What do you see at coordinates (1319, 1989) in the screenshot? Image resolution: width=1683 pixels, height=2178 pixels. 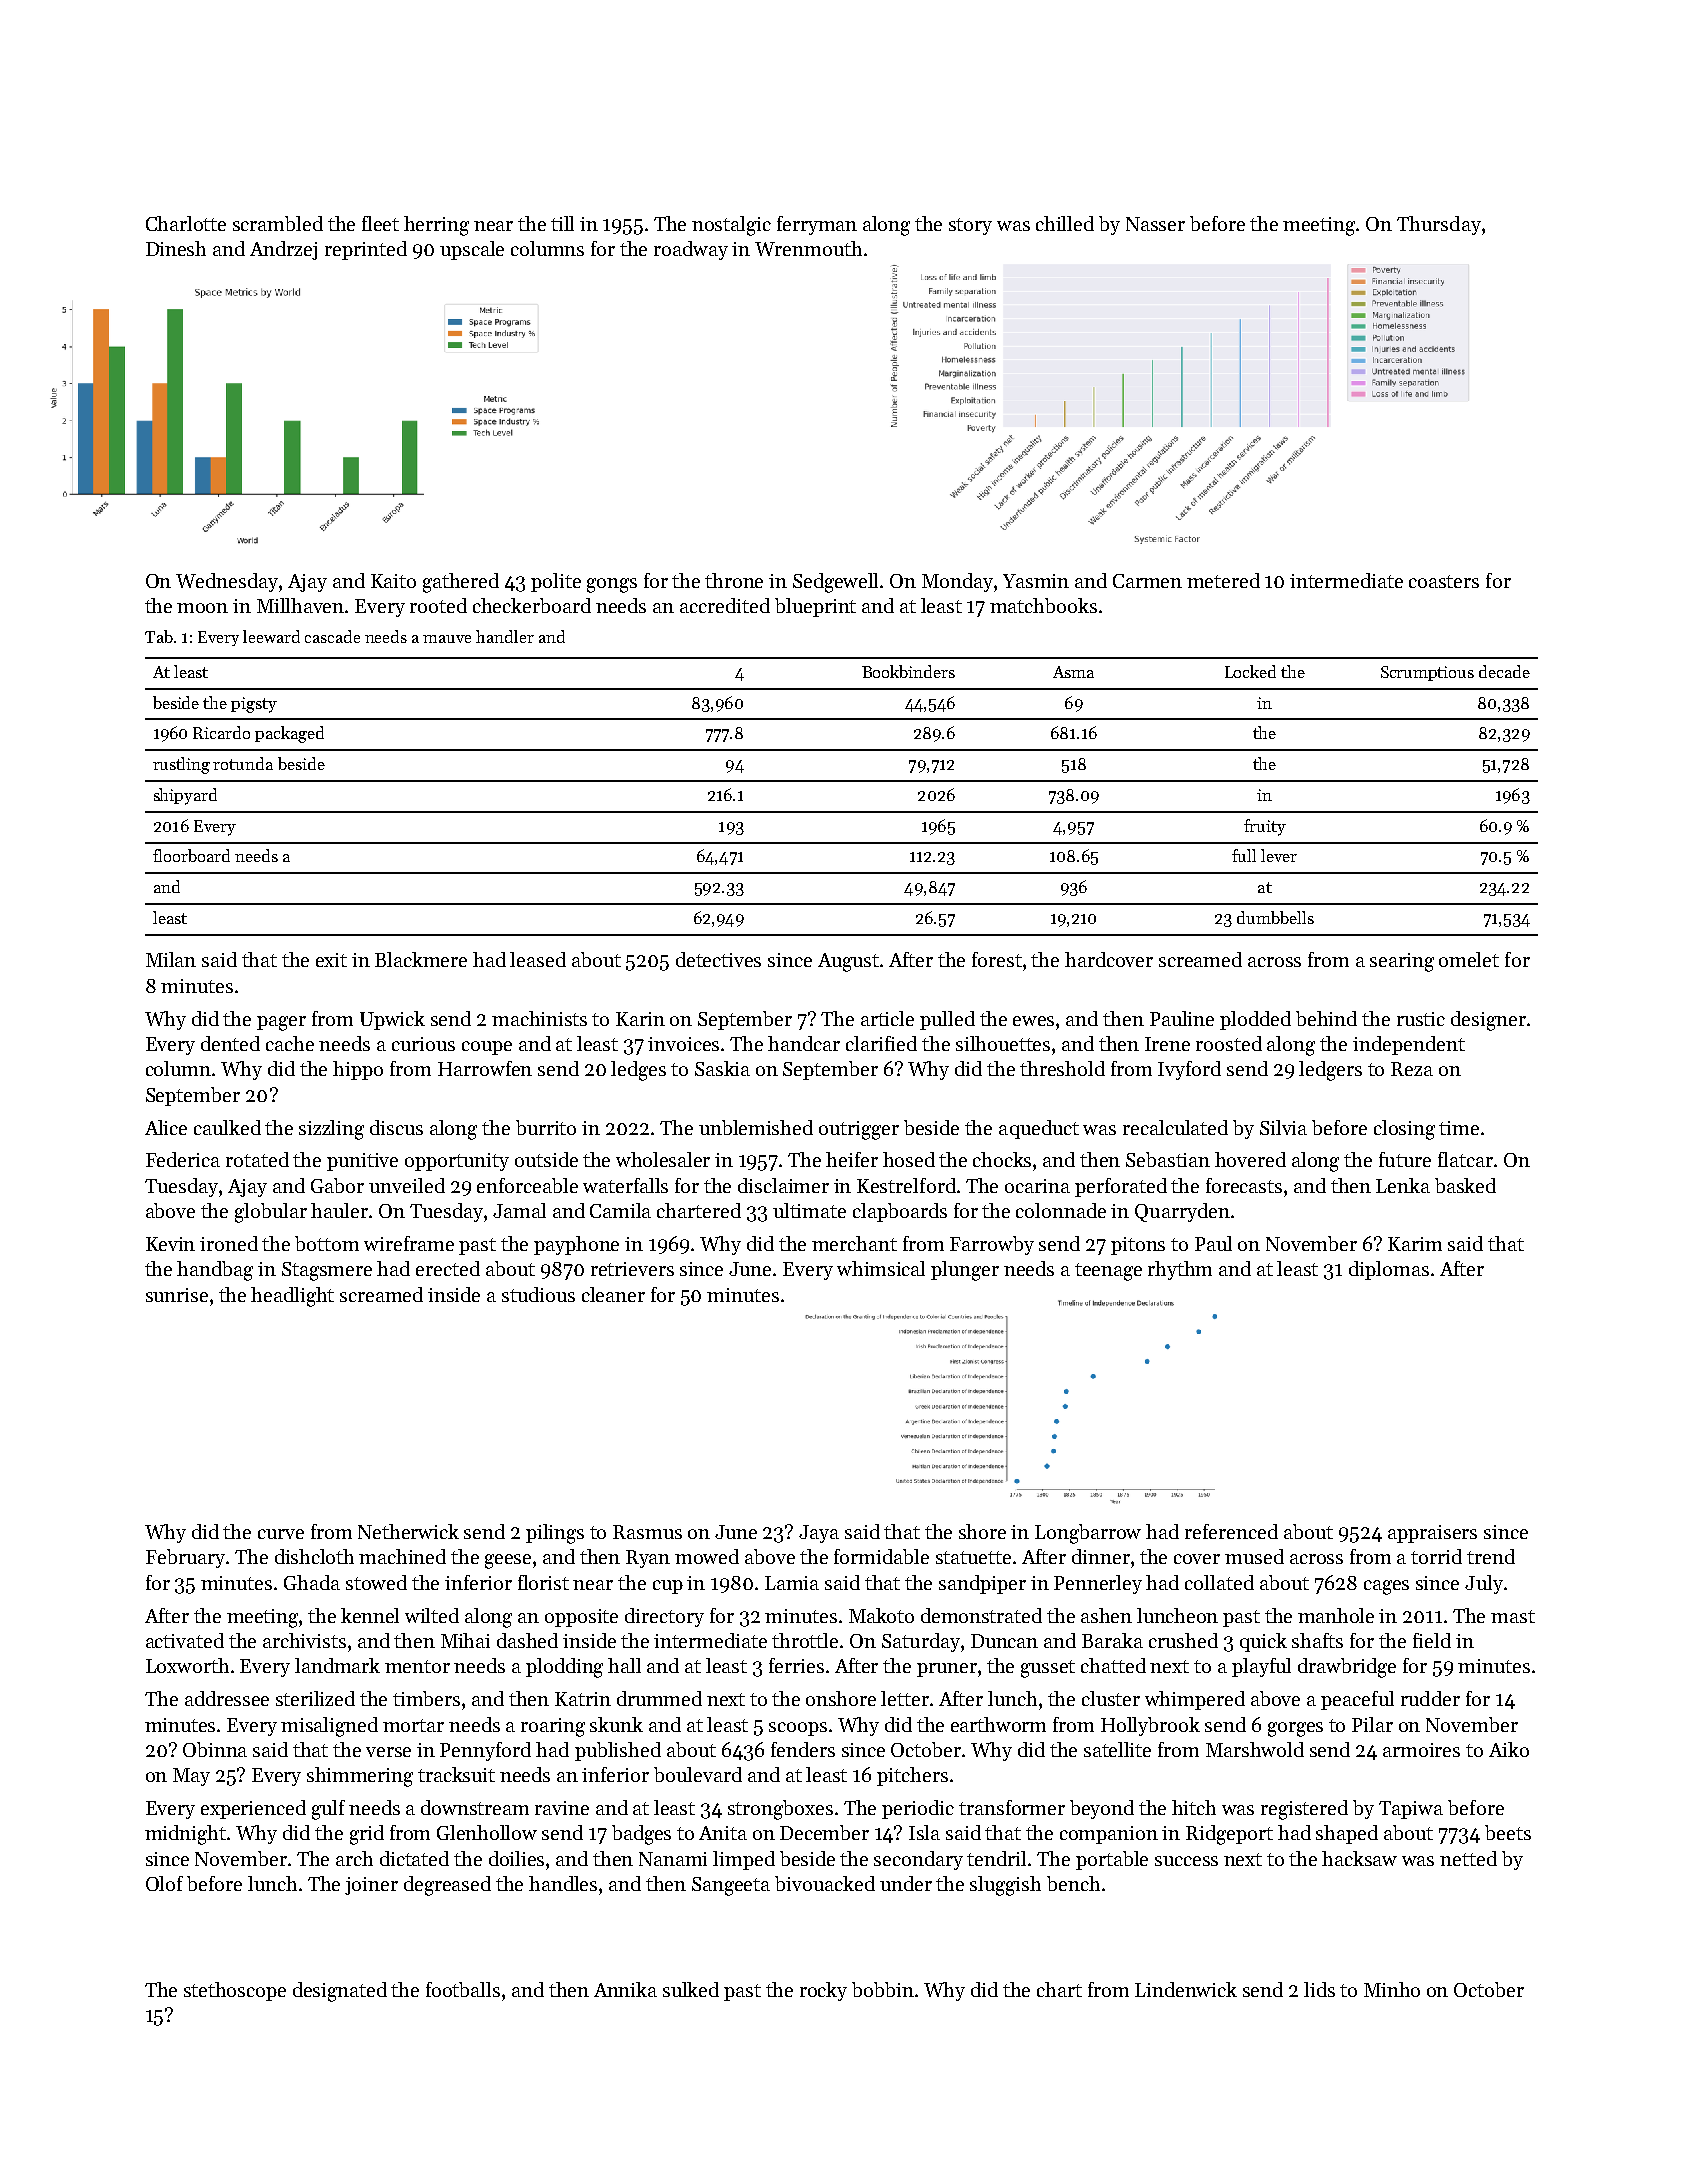 I see `lids` at bounding box center [1319, 1989].
